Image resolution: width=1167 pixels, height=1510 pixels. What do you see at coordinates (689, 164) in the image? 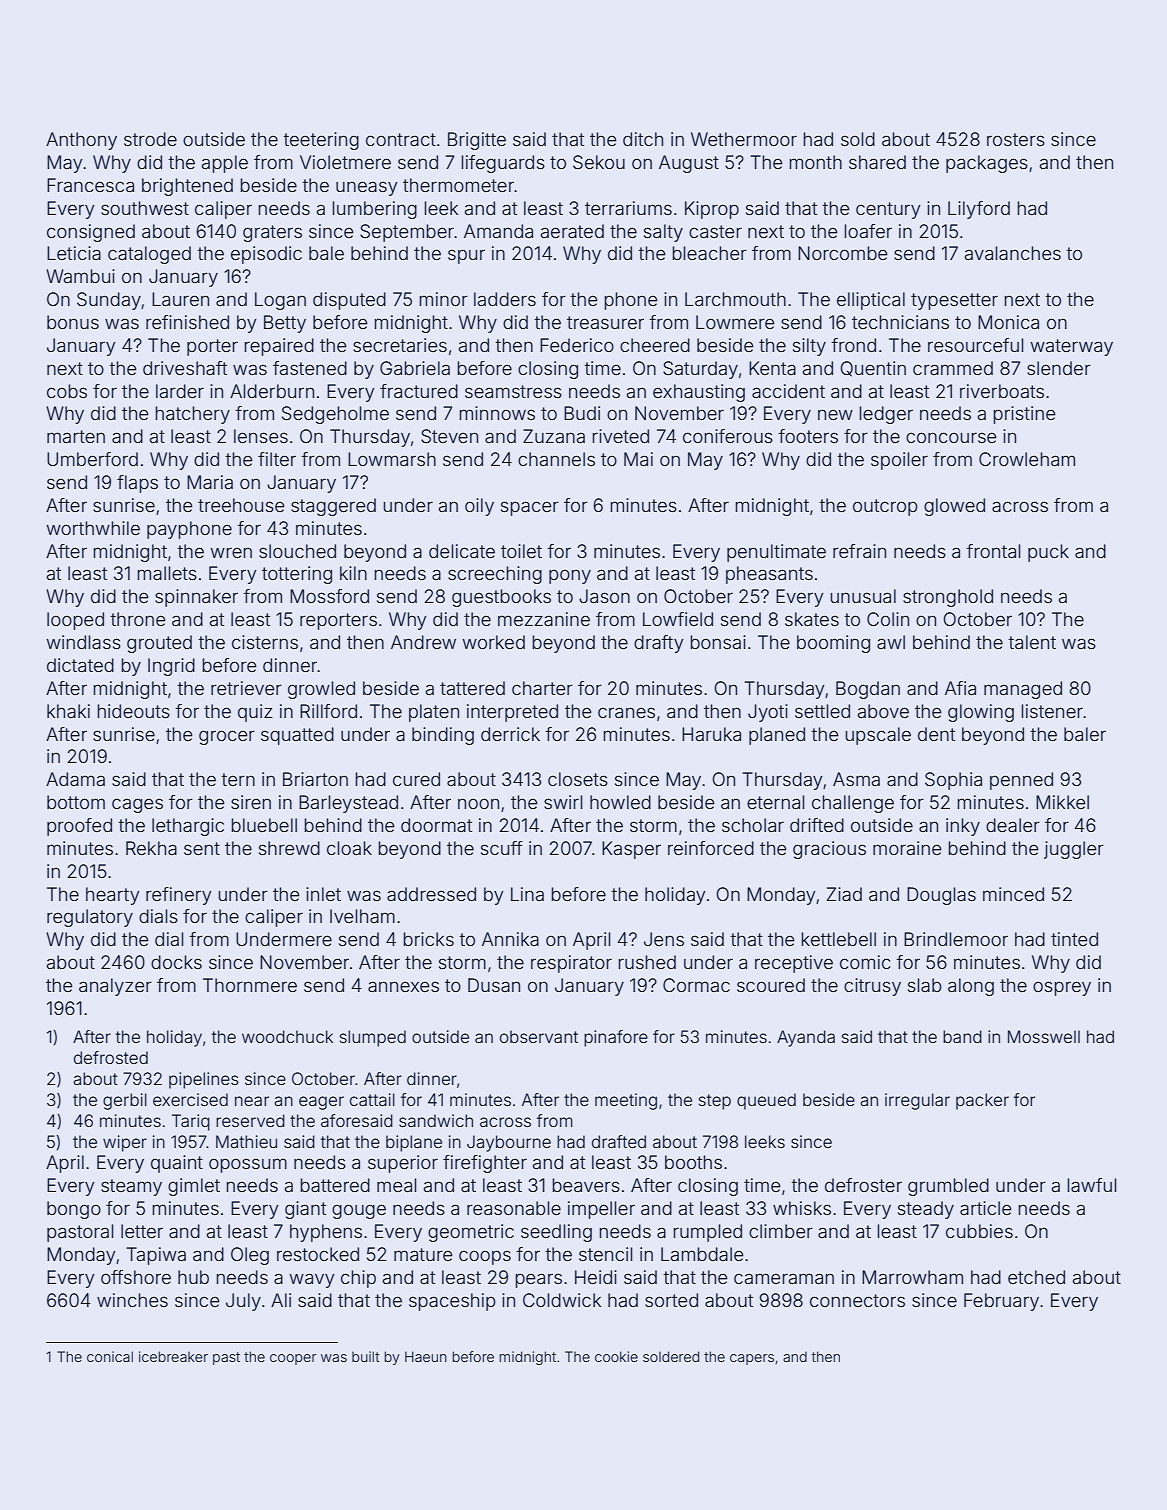
I see `August` at bounding box center [689, 164].
